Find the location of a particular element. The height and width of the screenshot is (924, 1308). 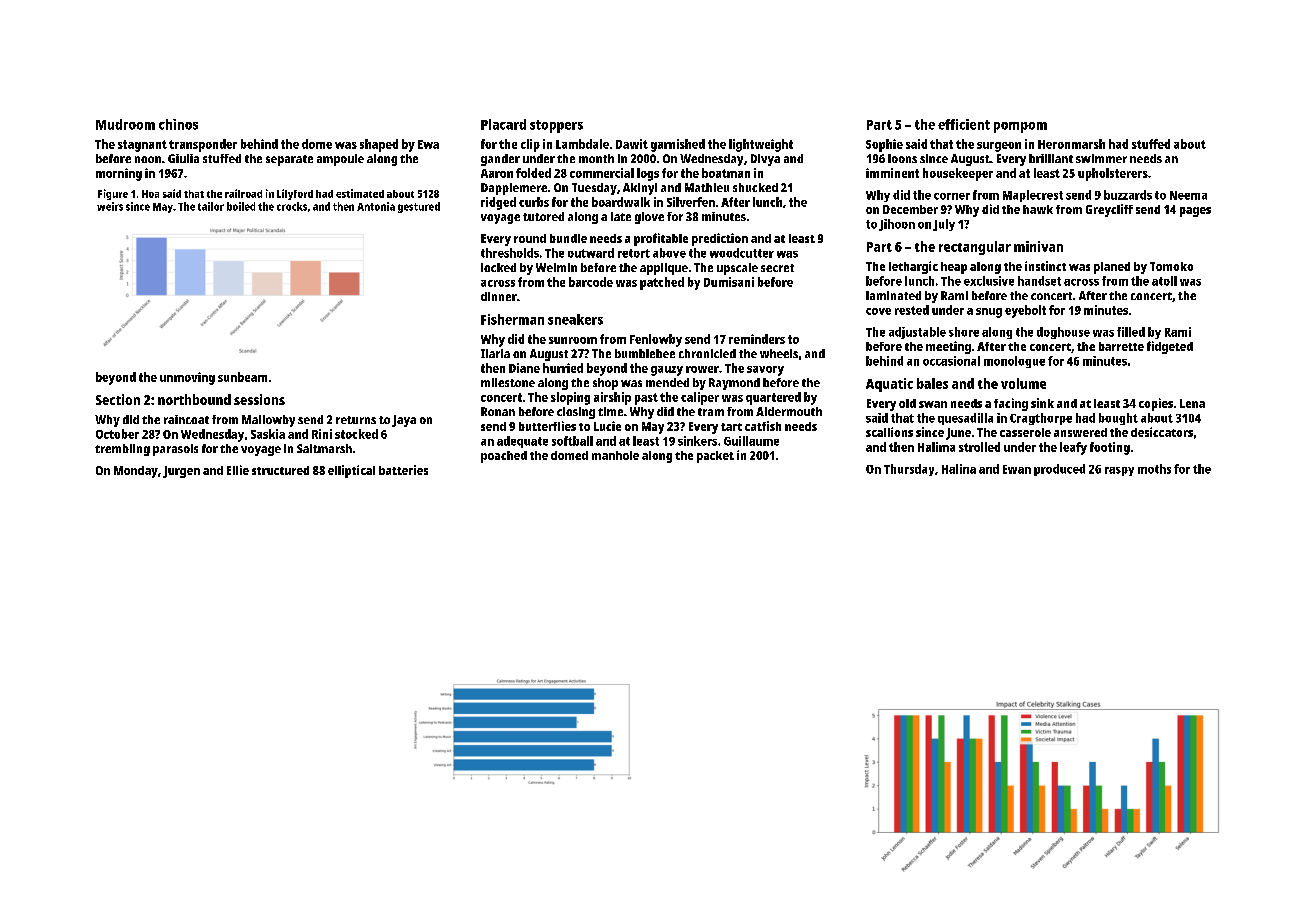

Tomoko is located at coordinates (1171, 266).
